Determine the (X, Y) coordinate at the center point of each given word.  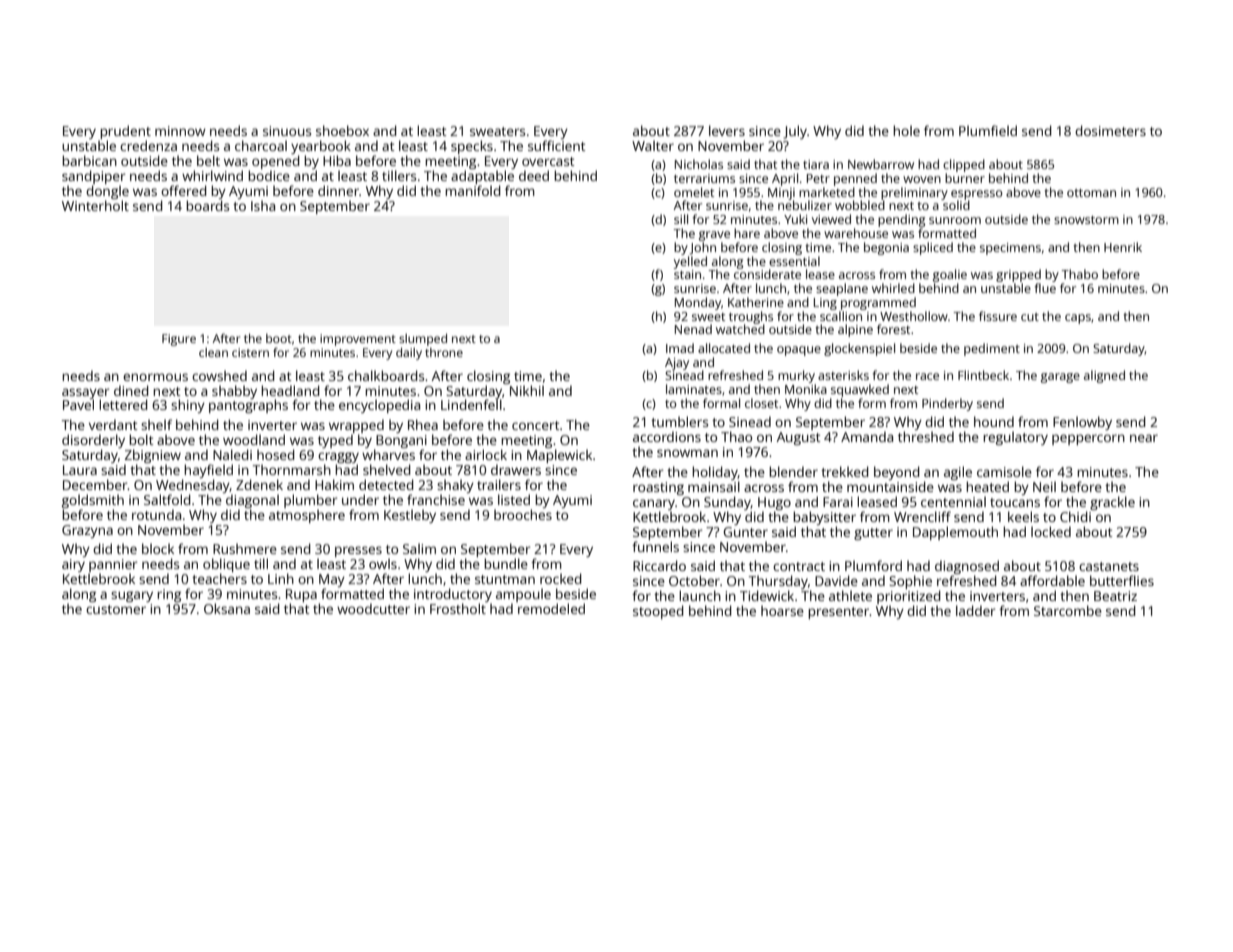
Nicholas (699, 164)
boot (279, 338)
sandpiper (93, 177)
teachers (219, 578)
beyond (897, 473)
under (360, 499)
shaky (455, 486)
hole (906, 130)
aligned (1104, 376)
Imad (680, 348)
